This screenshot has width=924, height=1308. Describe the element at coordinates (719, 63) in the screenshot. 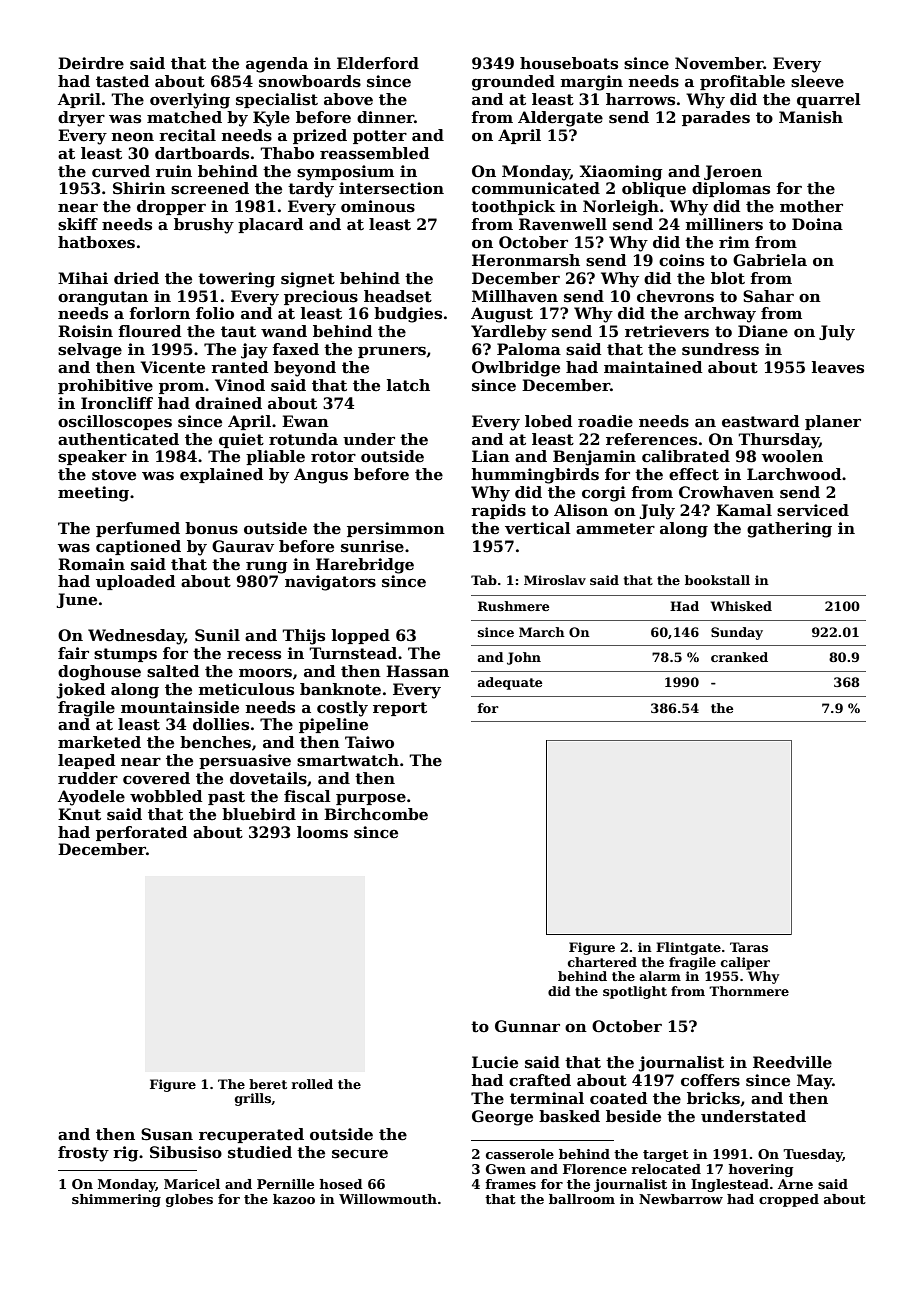

I see `November` at that location.
